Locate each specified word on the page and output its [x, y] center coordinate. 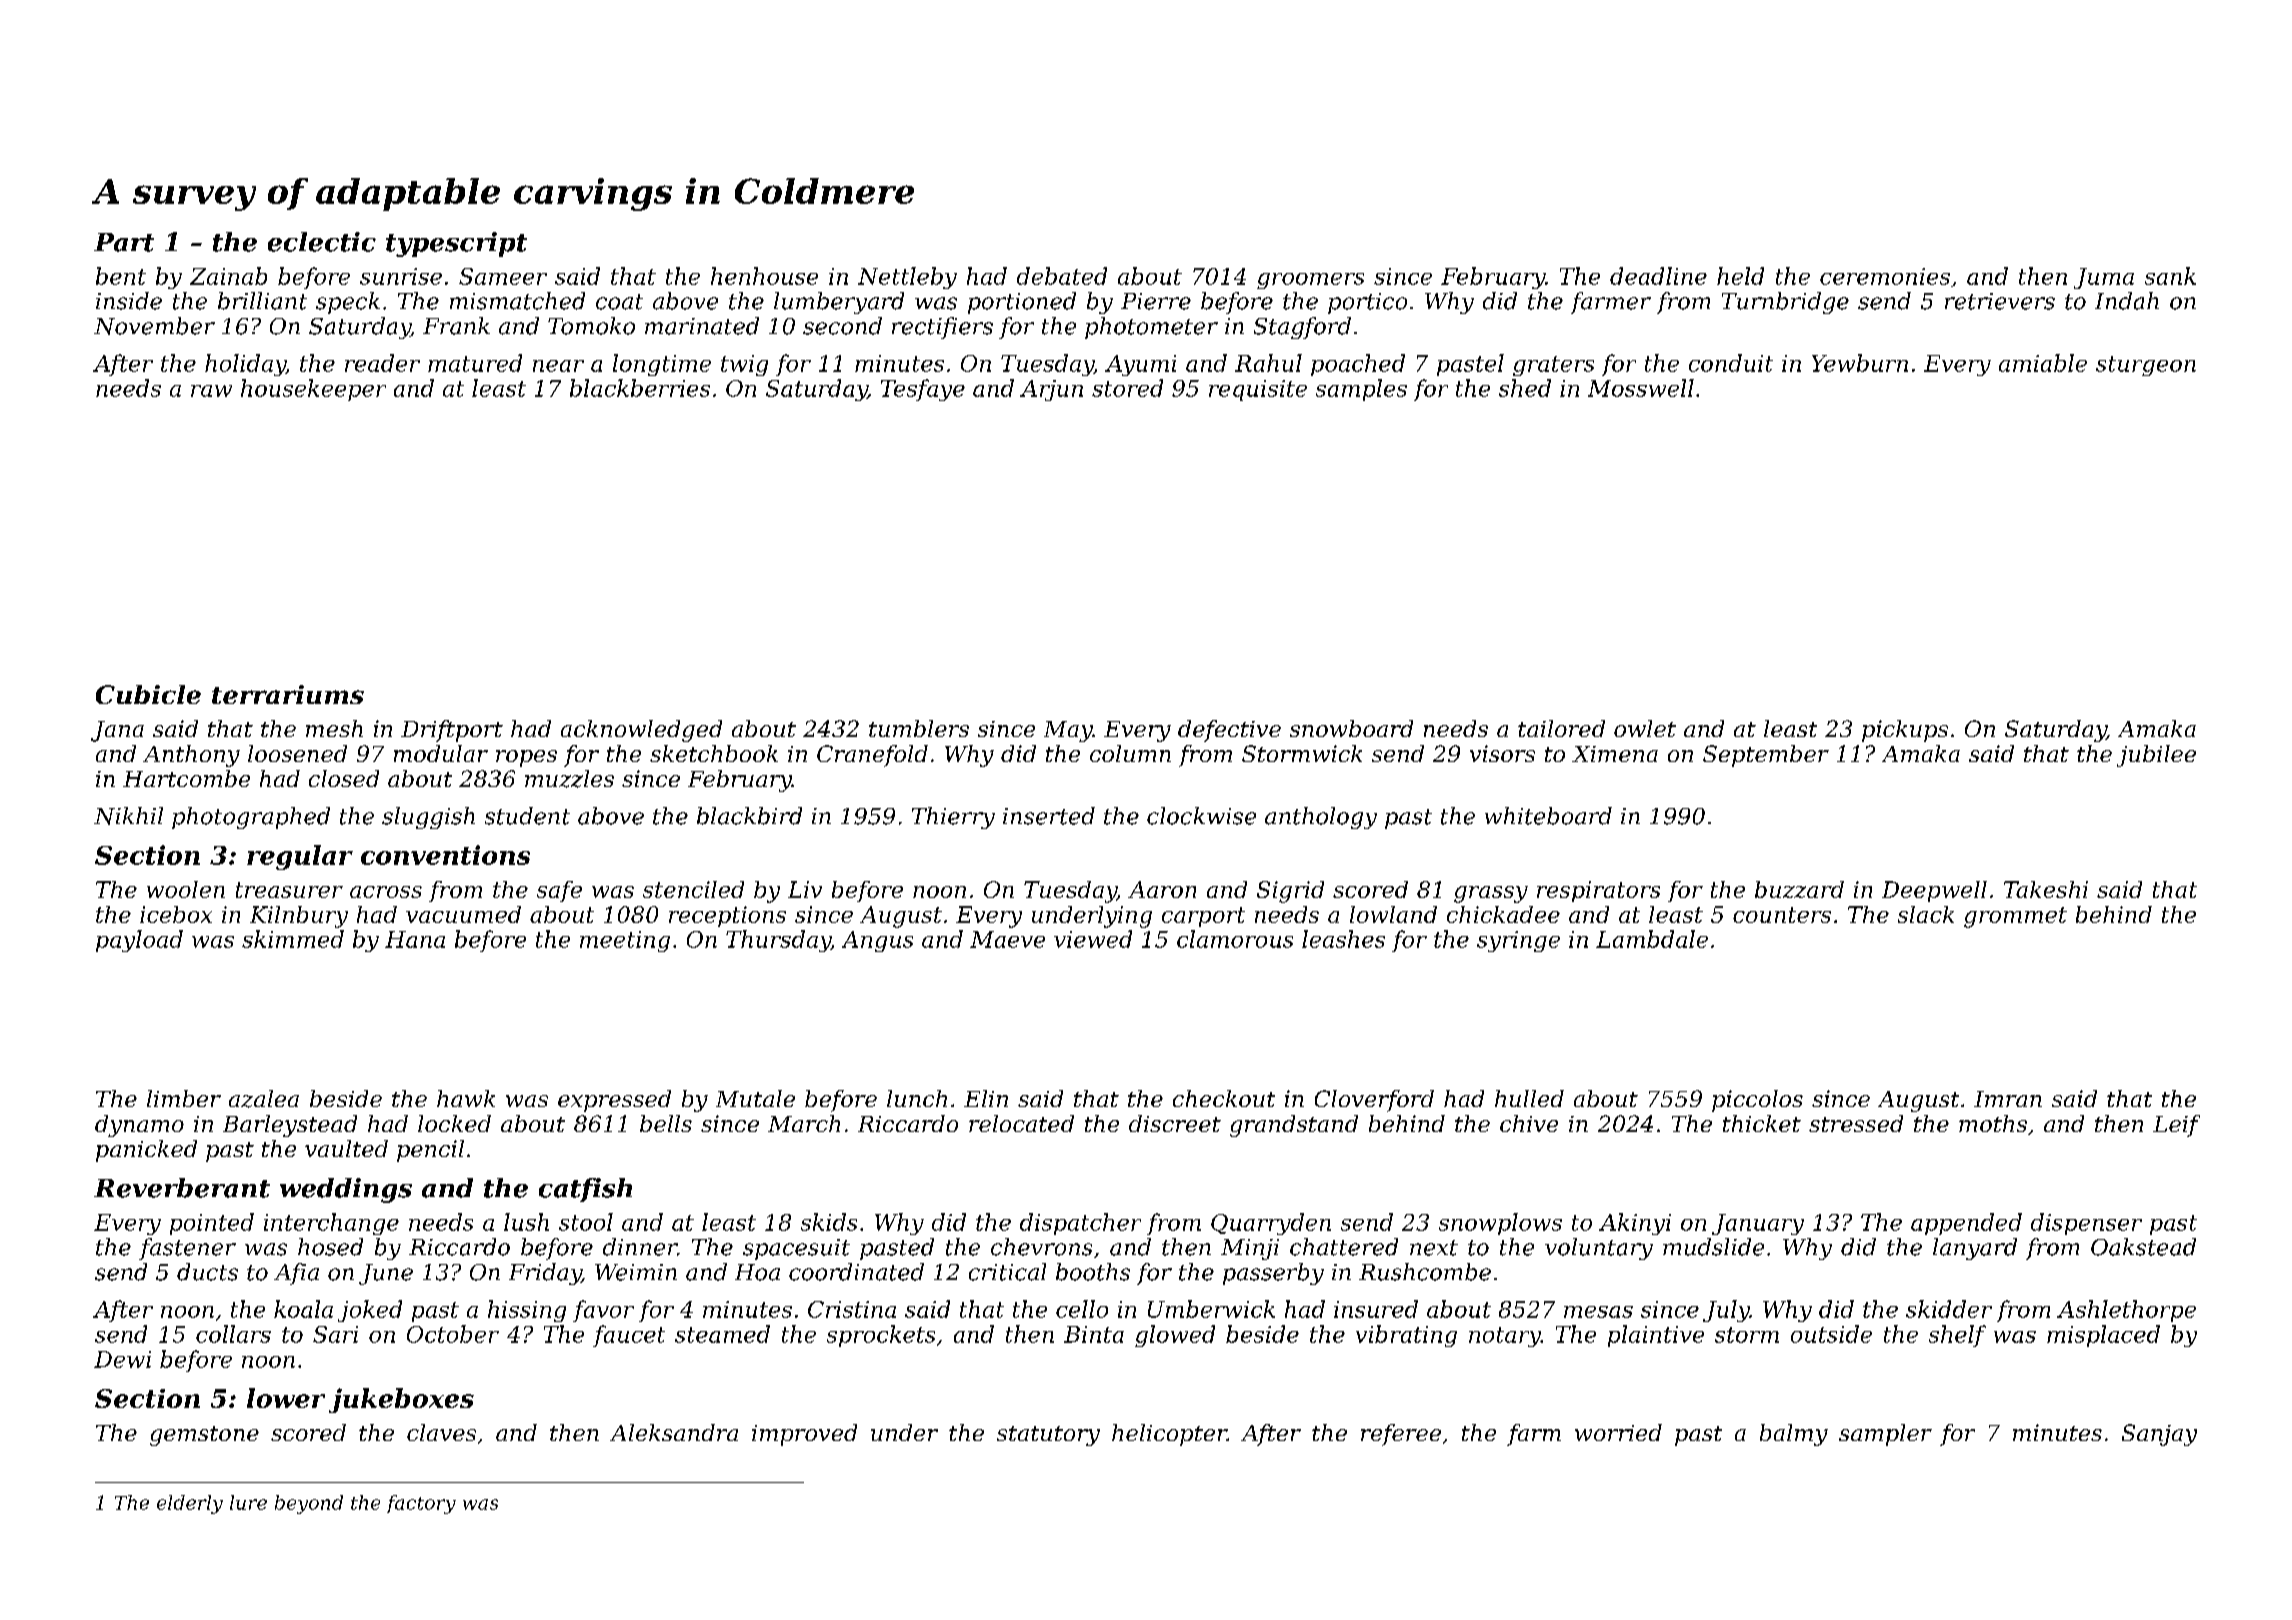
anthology [1321, 818]
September [1766, 756]
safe [559, 891]
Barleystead [290, 1126]
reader [382, 363]
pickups [1905, 731]
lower [286, 1398]
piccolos [1757, 1101]
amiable [2043, 363]
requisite [1258, 390]
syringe [1518, 941]
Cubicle [148, 694]
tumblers [919, 728]
